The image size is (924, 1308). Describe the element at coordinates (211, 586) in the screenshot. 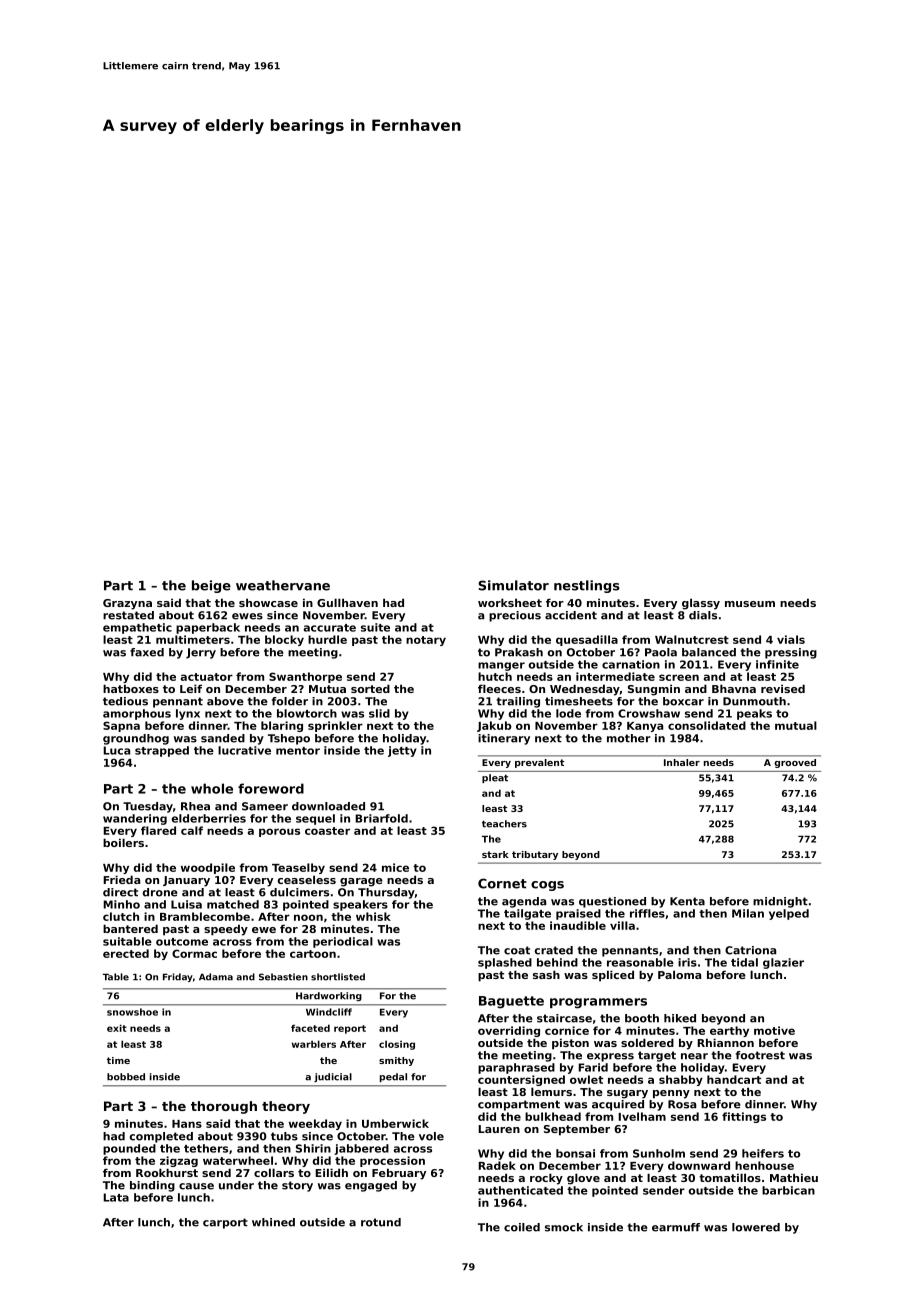

I see `beige` at that location.
